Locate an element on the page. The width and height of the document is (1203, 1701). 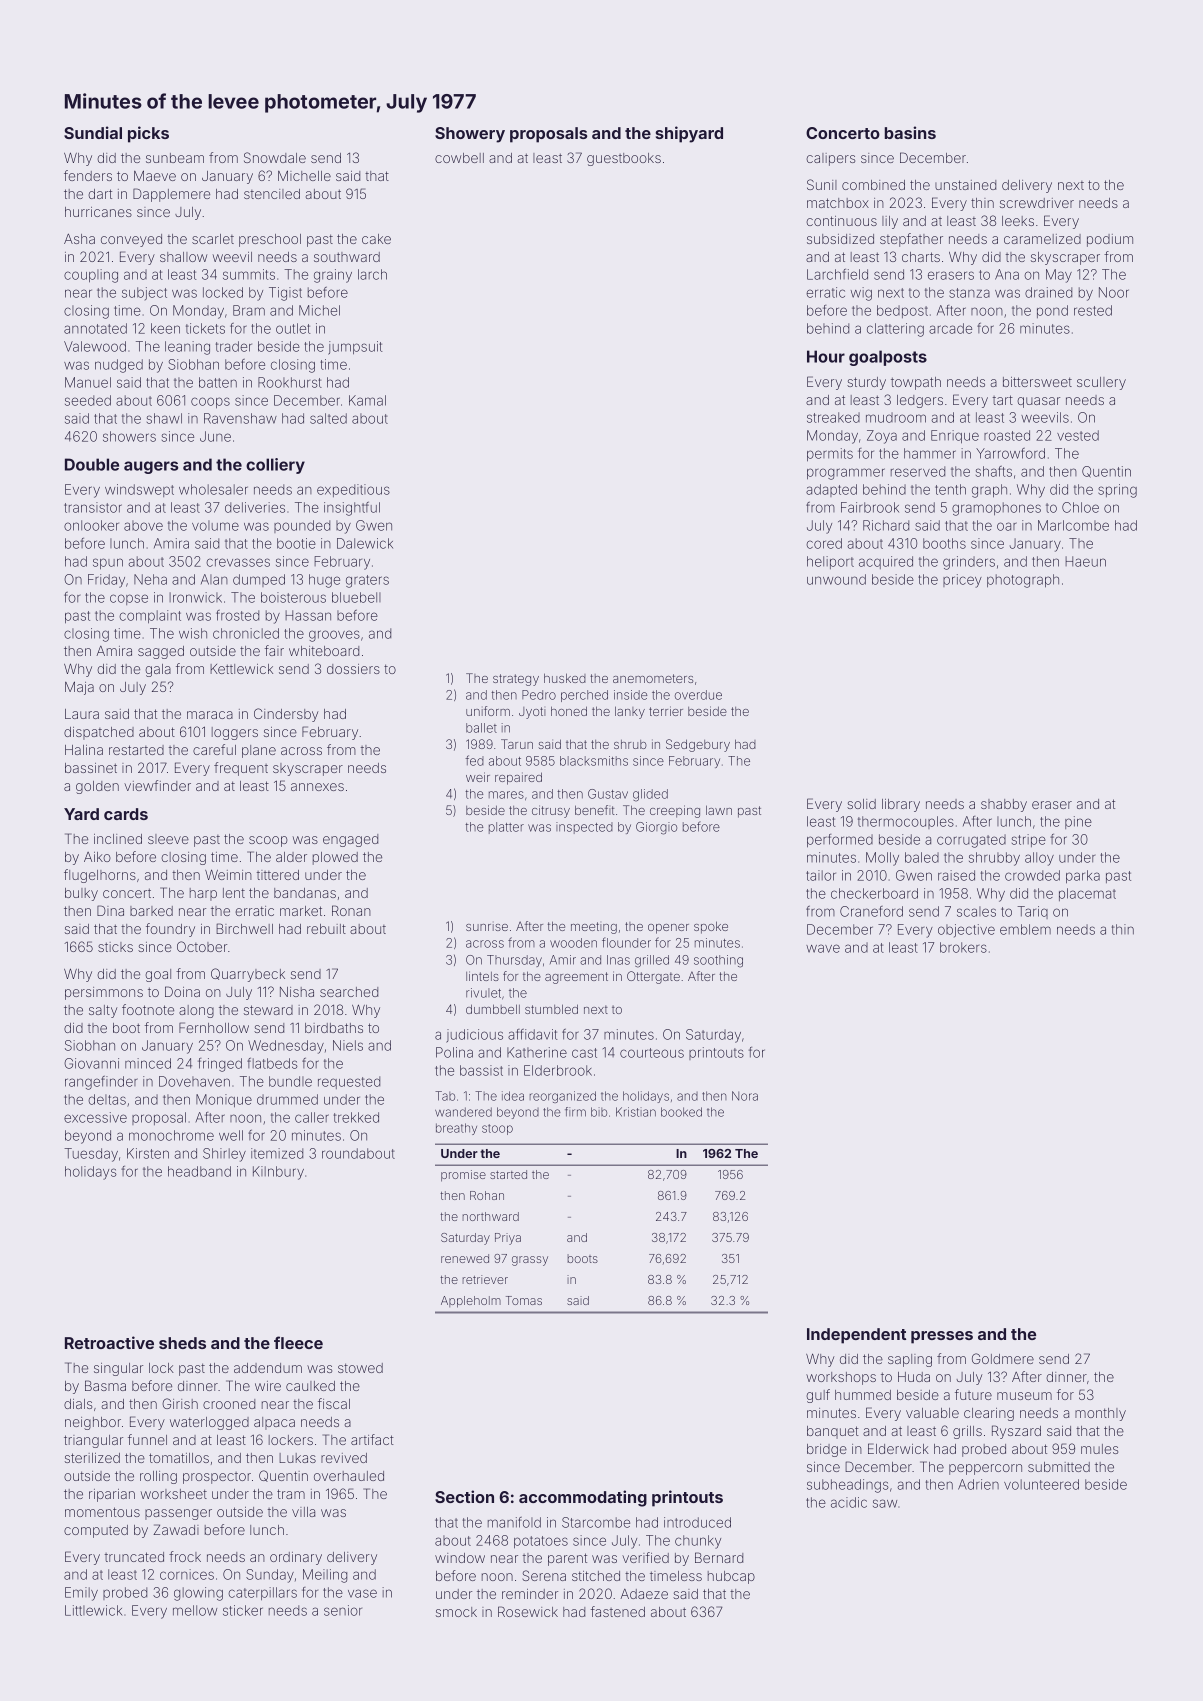
emblem is located at coordinates (1025, 929).
